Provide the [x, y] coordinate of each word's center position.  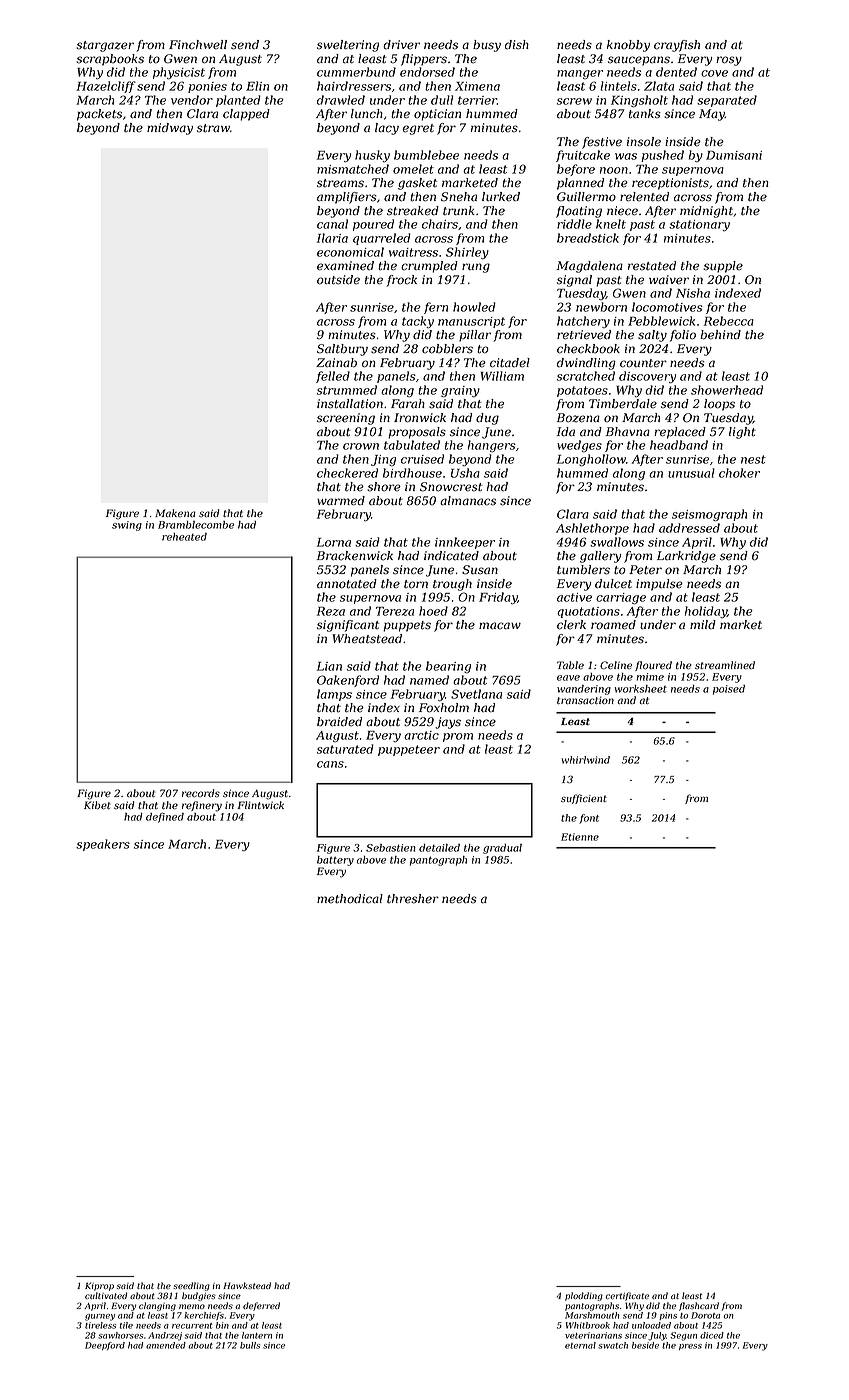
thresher [413, 899]
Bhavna [628, 432]
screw [574, 101]
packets [99, 115]
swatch [613, 1345]
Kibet [97, 805]
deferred [261, 1306]
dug [487, 419]
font [589, 819]
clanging [157, 1306]
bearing [448, 667]
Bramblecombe [196, 525]
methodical [350, 899]
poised [729, 690]
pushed [662, 156]
